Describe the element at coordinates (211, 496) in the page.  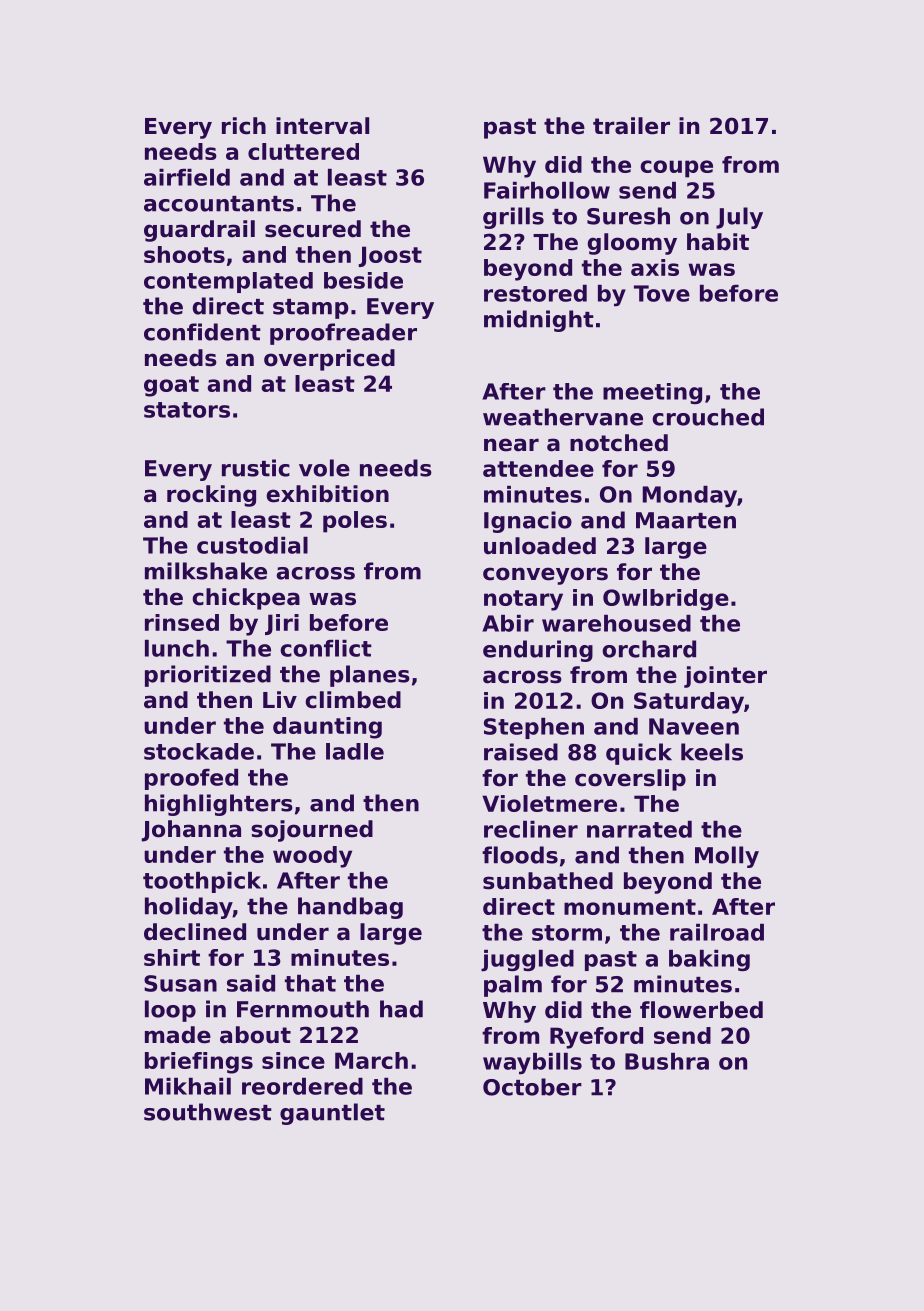
I see `rocking` at that location.
